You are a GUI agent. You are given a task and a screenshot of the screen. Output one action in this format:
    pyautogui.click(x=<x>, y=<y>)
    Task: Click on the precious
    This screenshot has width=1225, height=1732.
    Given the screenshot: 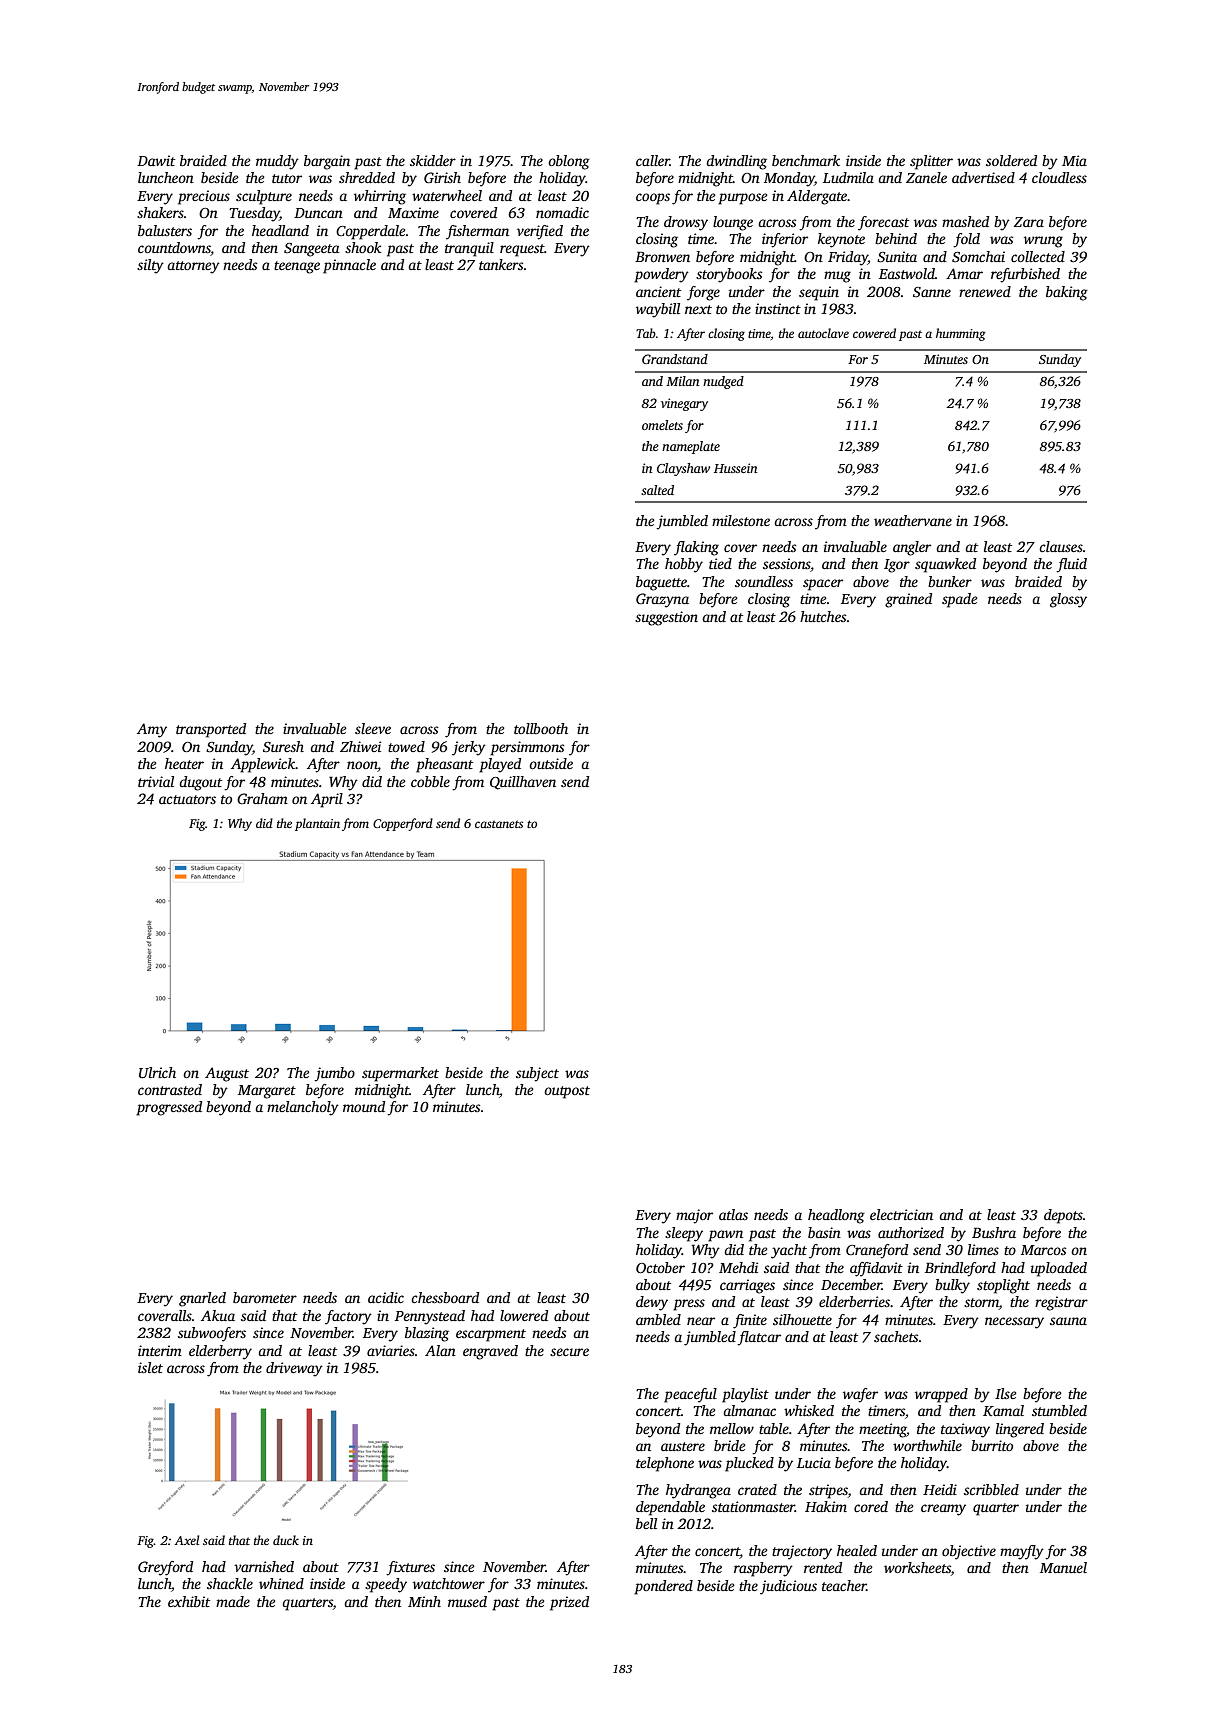 What is the action you would take?
    pyautogui.click(x=204, y=197)
